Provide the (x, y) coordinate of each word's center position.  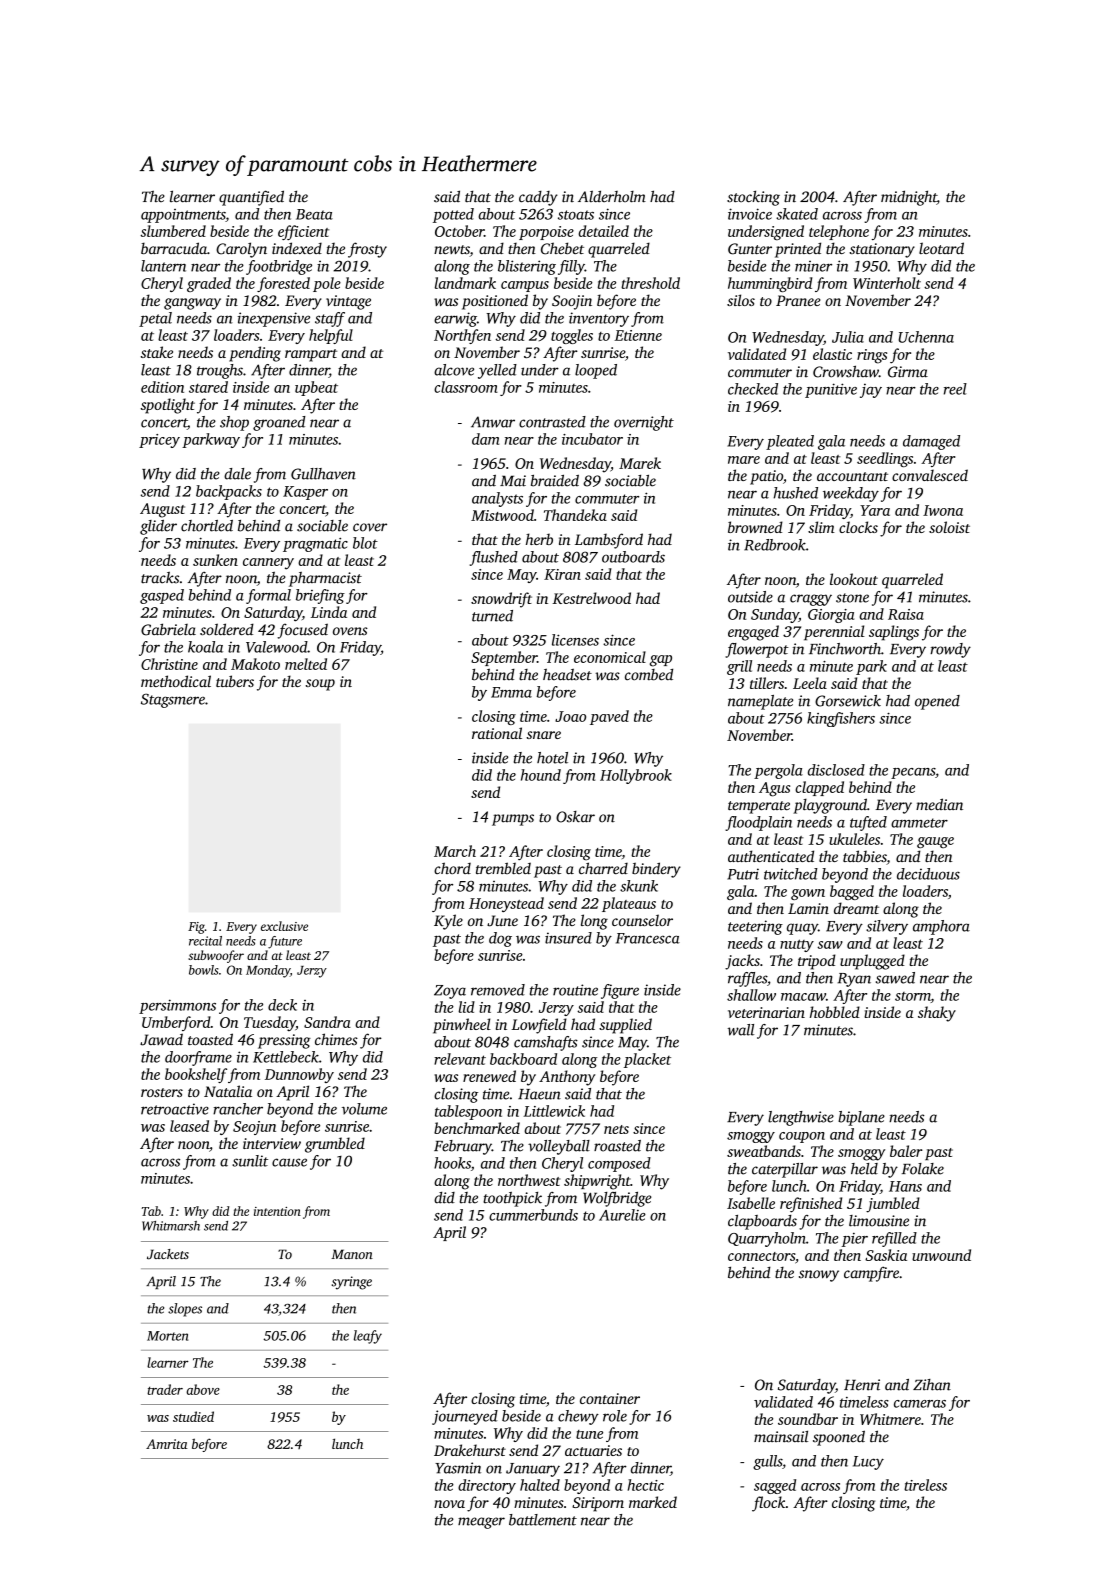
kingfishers (841, 719)
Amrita (167, 1444)
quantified (251, 198)
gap (661, 661)
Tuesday (270, 1023)
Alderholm (612, 196)
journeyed (465, 1417)
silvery (887, 927)
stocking (753, 198)
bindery (656, 870)
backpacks (229, 492)
